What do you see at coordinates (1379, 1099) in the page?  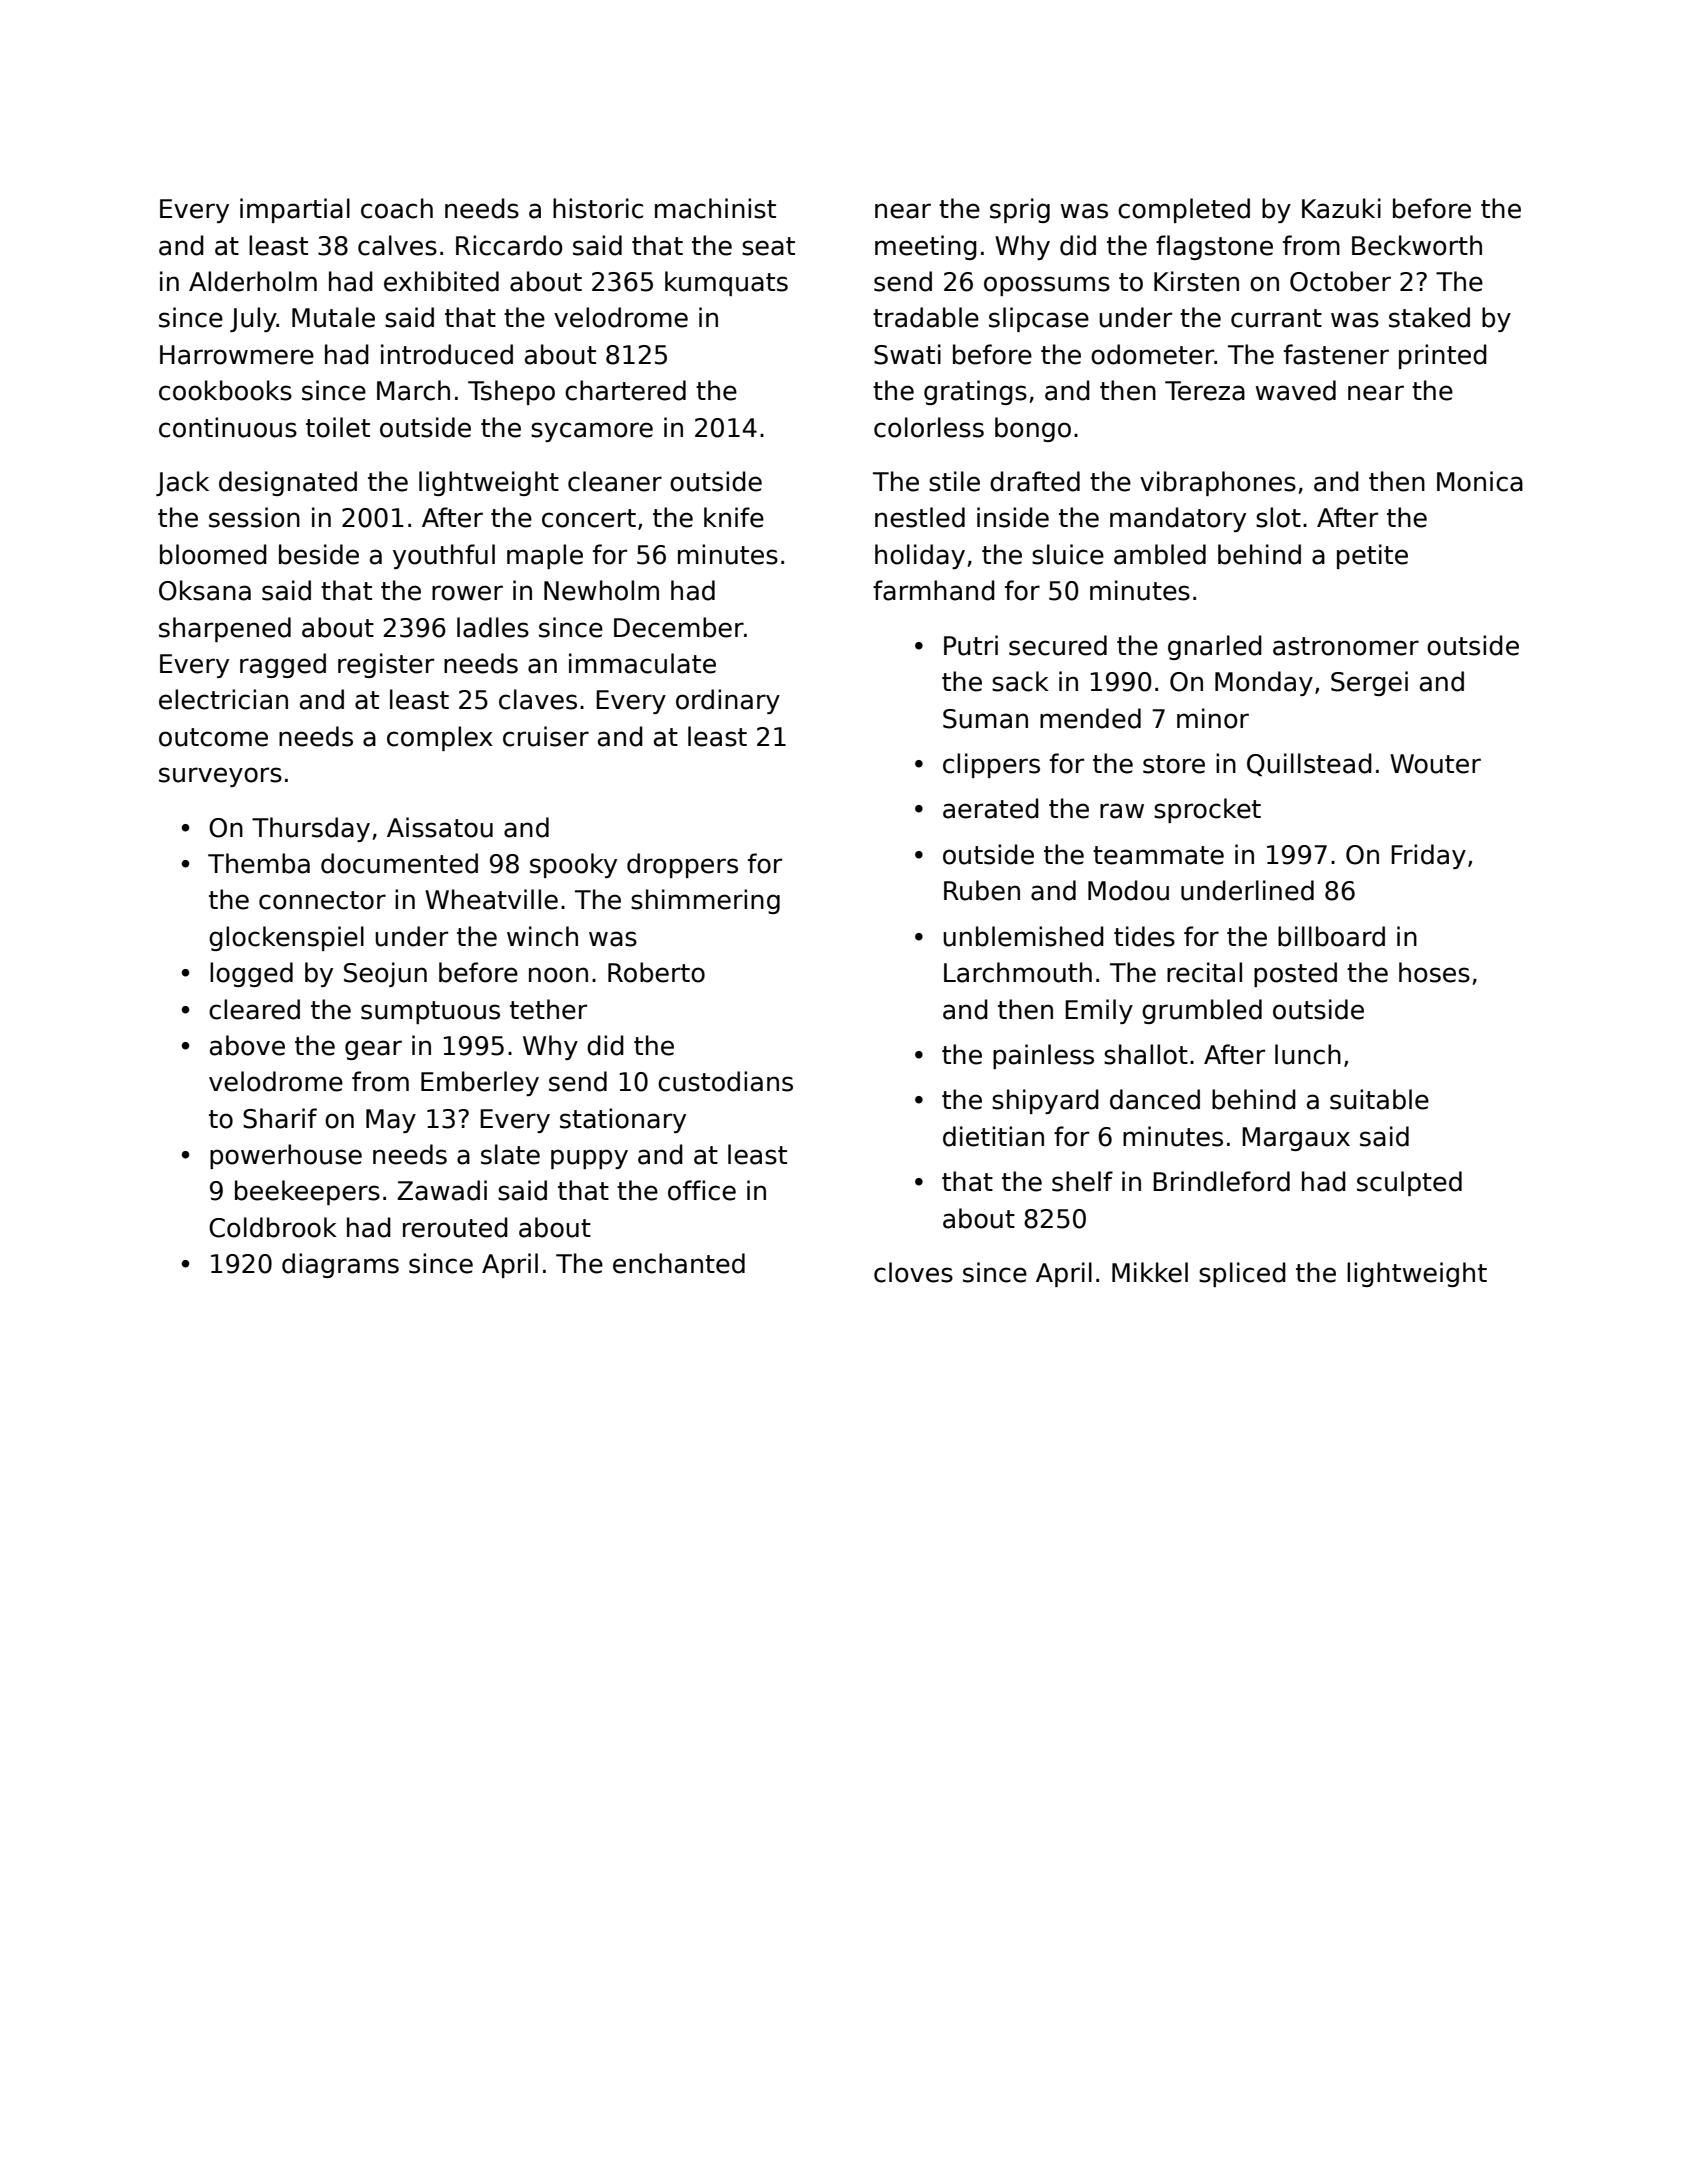 I see `suitable` at bounding box center [1379, 1099].
